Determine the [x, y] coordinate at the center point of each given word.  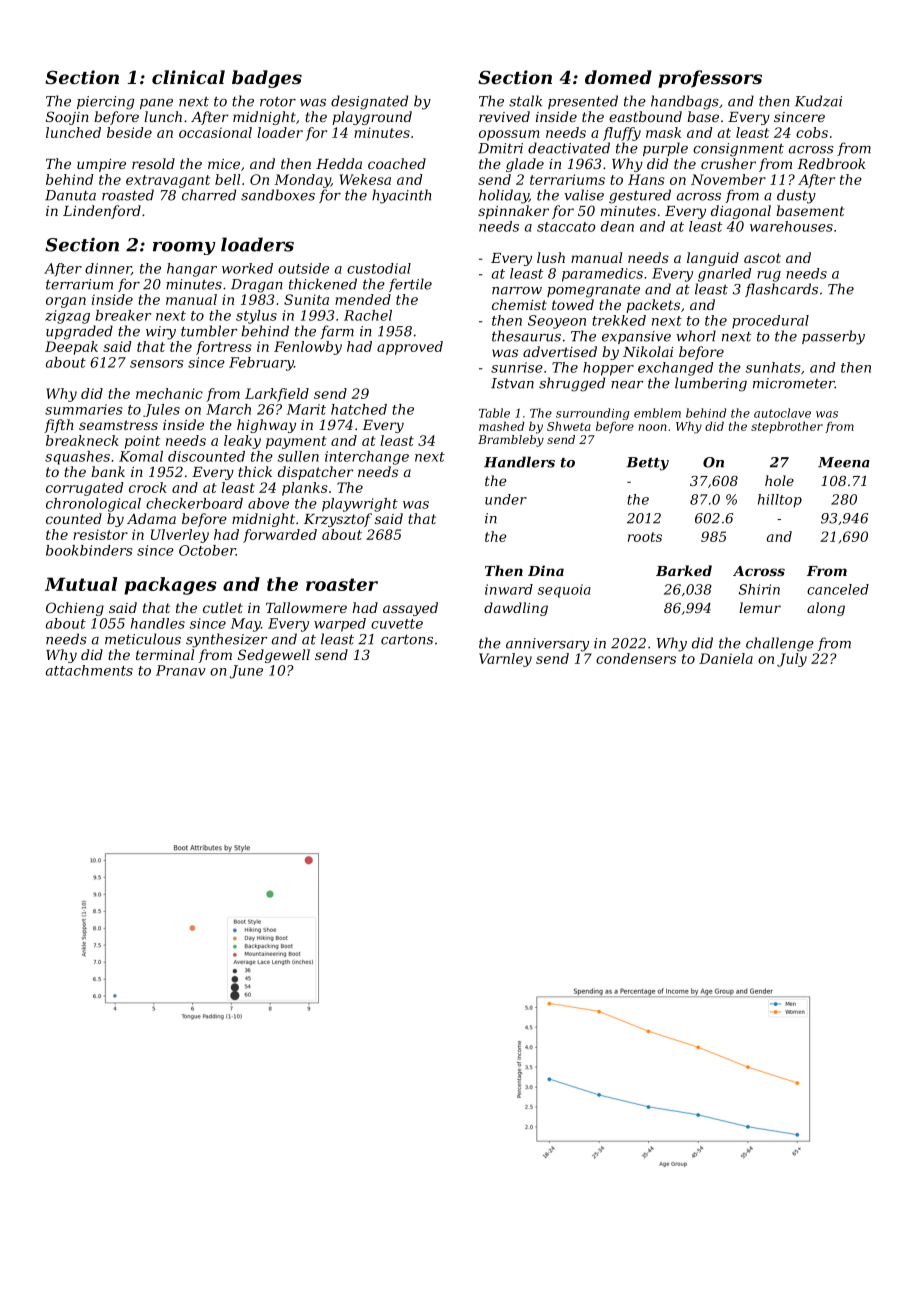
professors [710, 79]
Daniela [726, 658]
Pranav [181, 670]
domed [618, 77]
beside [129, 132]
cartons [407, 639]
